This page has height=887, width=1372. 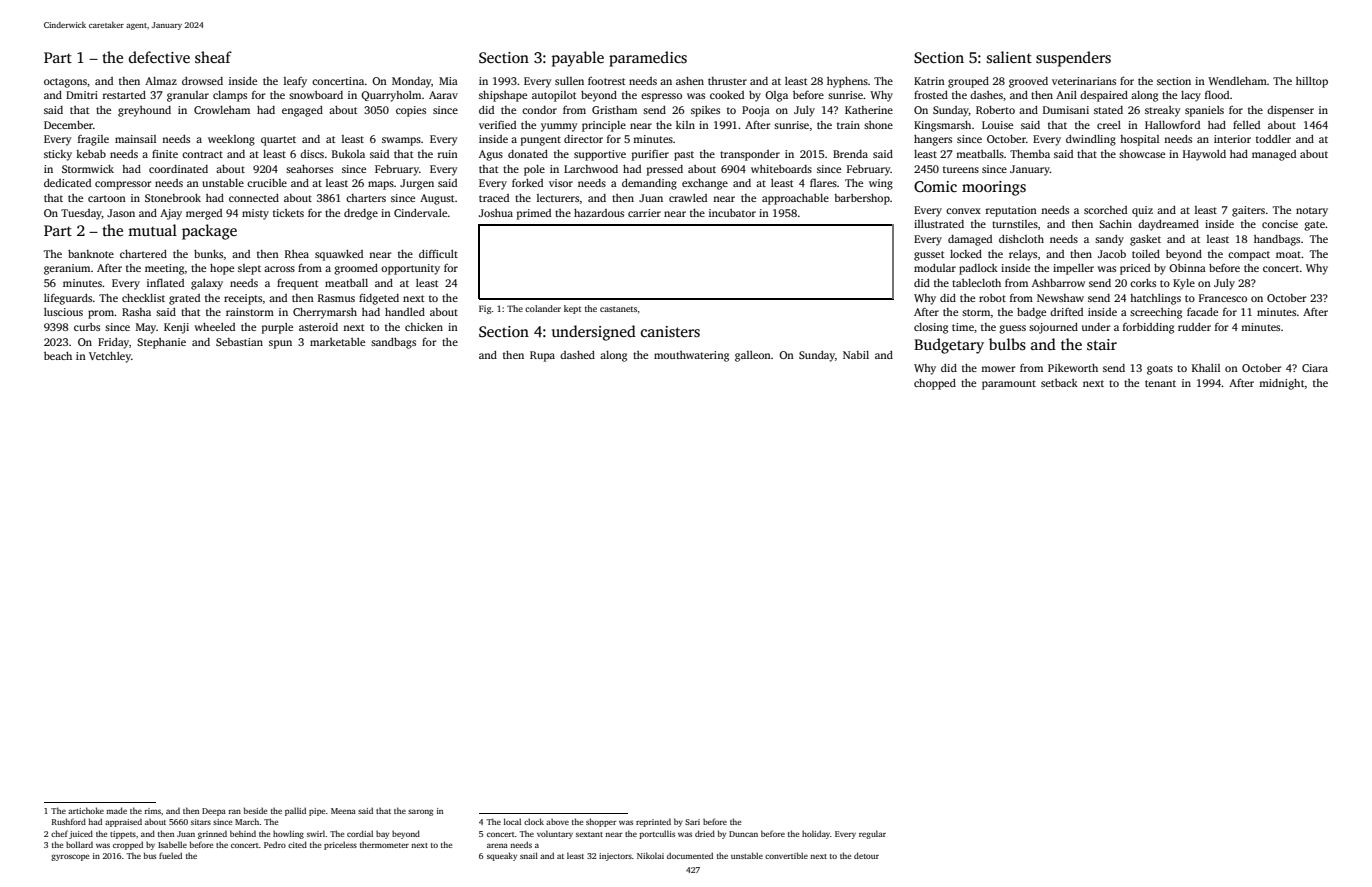 I want to click on priceless, so click(x=340, y=845).
